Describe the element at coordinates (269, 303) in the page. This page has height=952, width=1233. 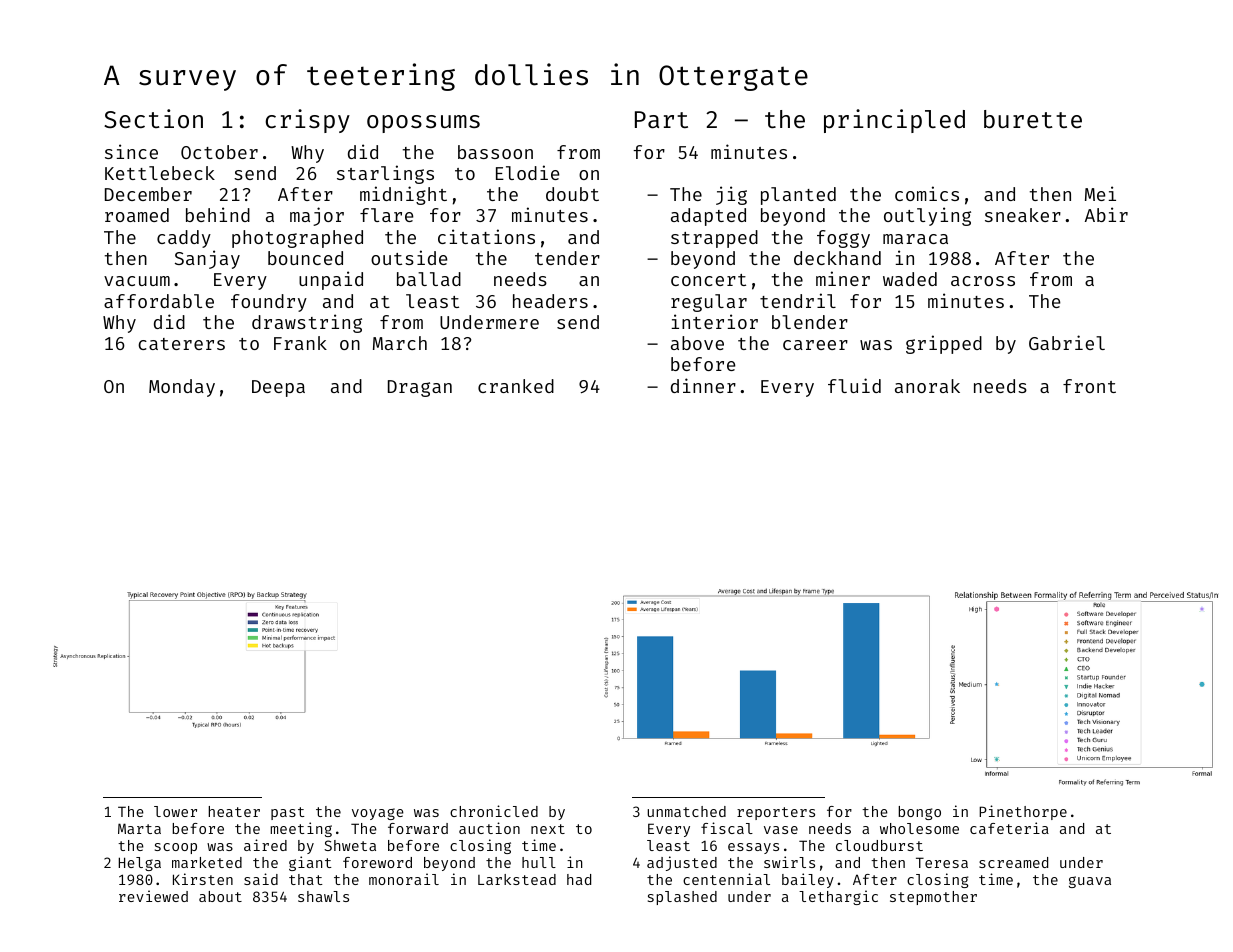
I see `foundry` at that location.
